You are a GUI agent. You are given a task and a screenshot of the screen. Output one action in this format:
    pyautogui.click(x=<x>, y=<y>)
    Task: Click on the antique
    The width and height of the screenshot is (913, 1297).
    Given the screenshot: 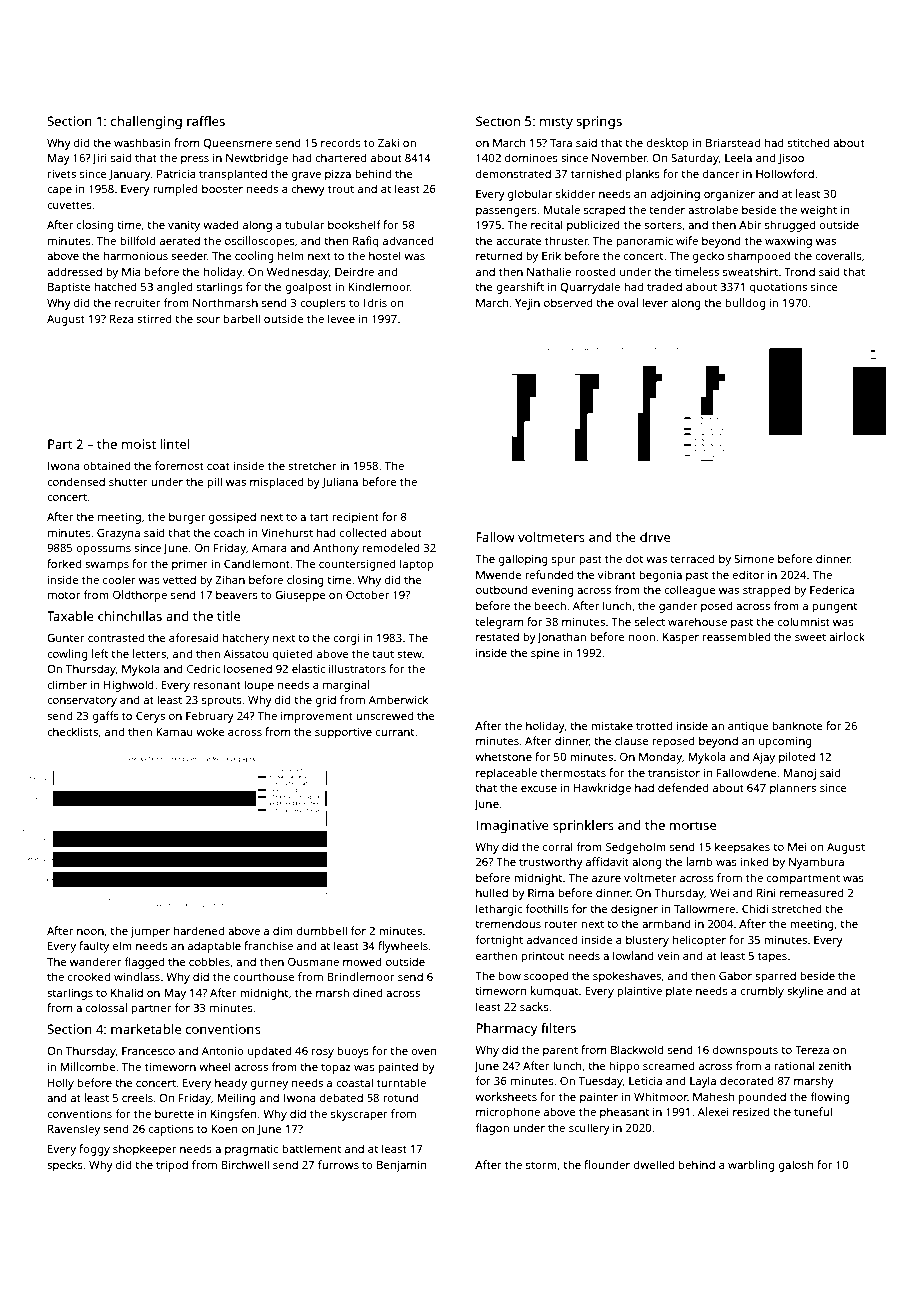 What is the action you would take?
    pyautogui.click(x=748, y=727)
